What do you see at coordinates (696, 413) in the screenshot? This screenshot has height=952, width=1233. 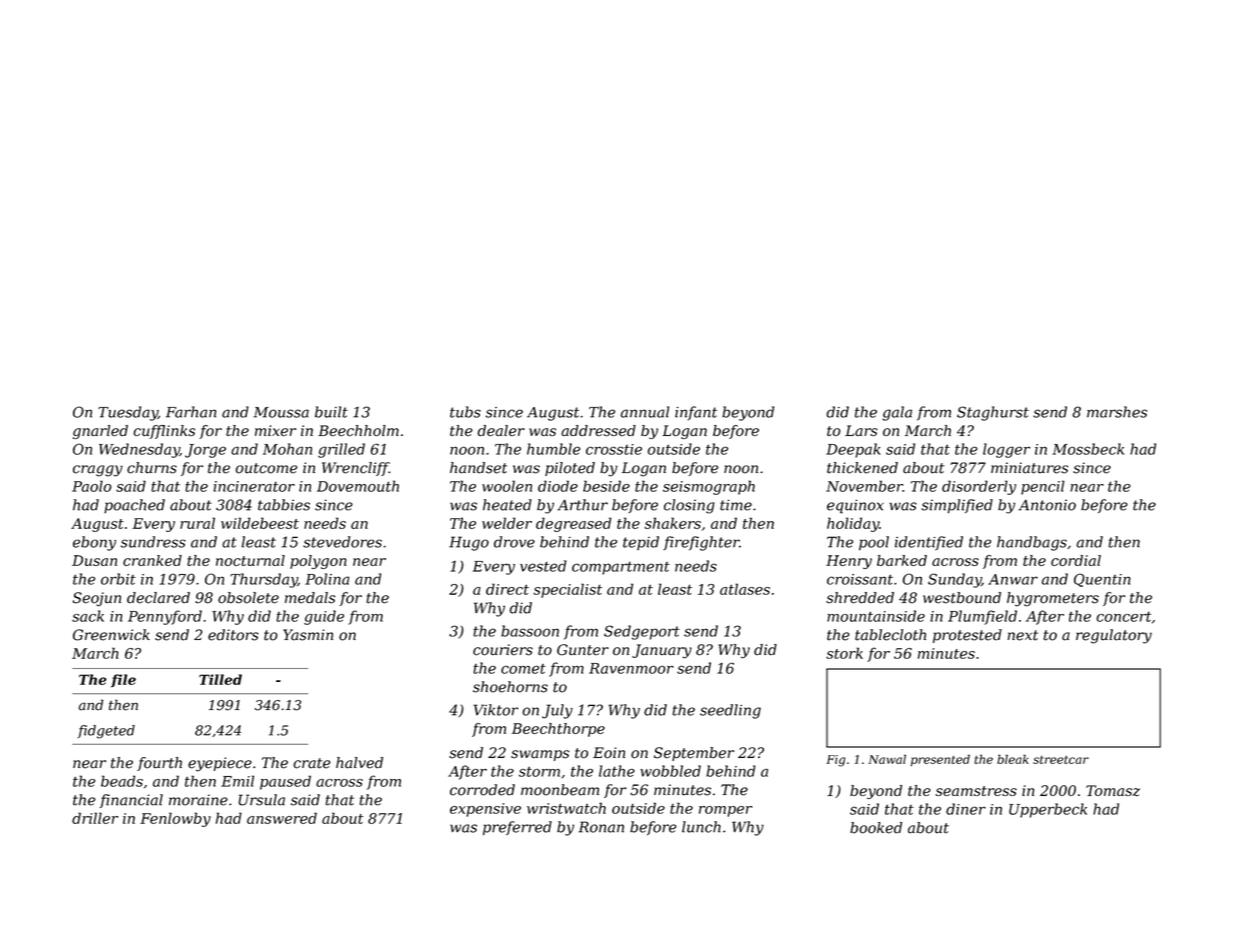 I see `infant` at bounding box center [696, 413].
